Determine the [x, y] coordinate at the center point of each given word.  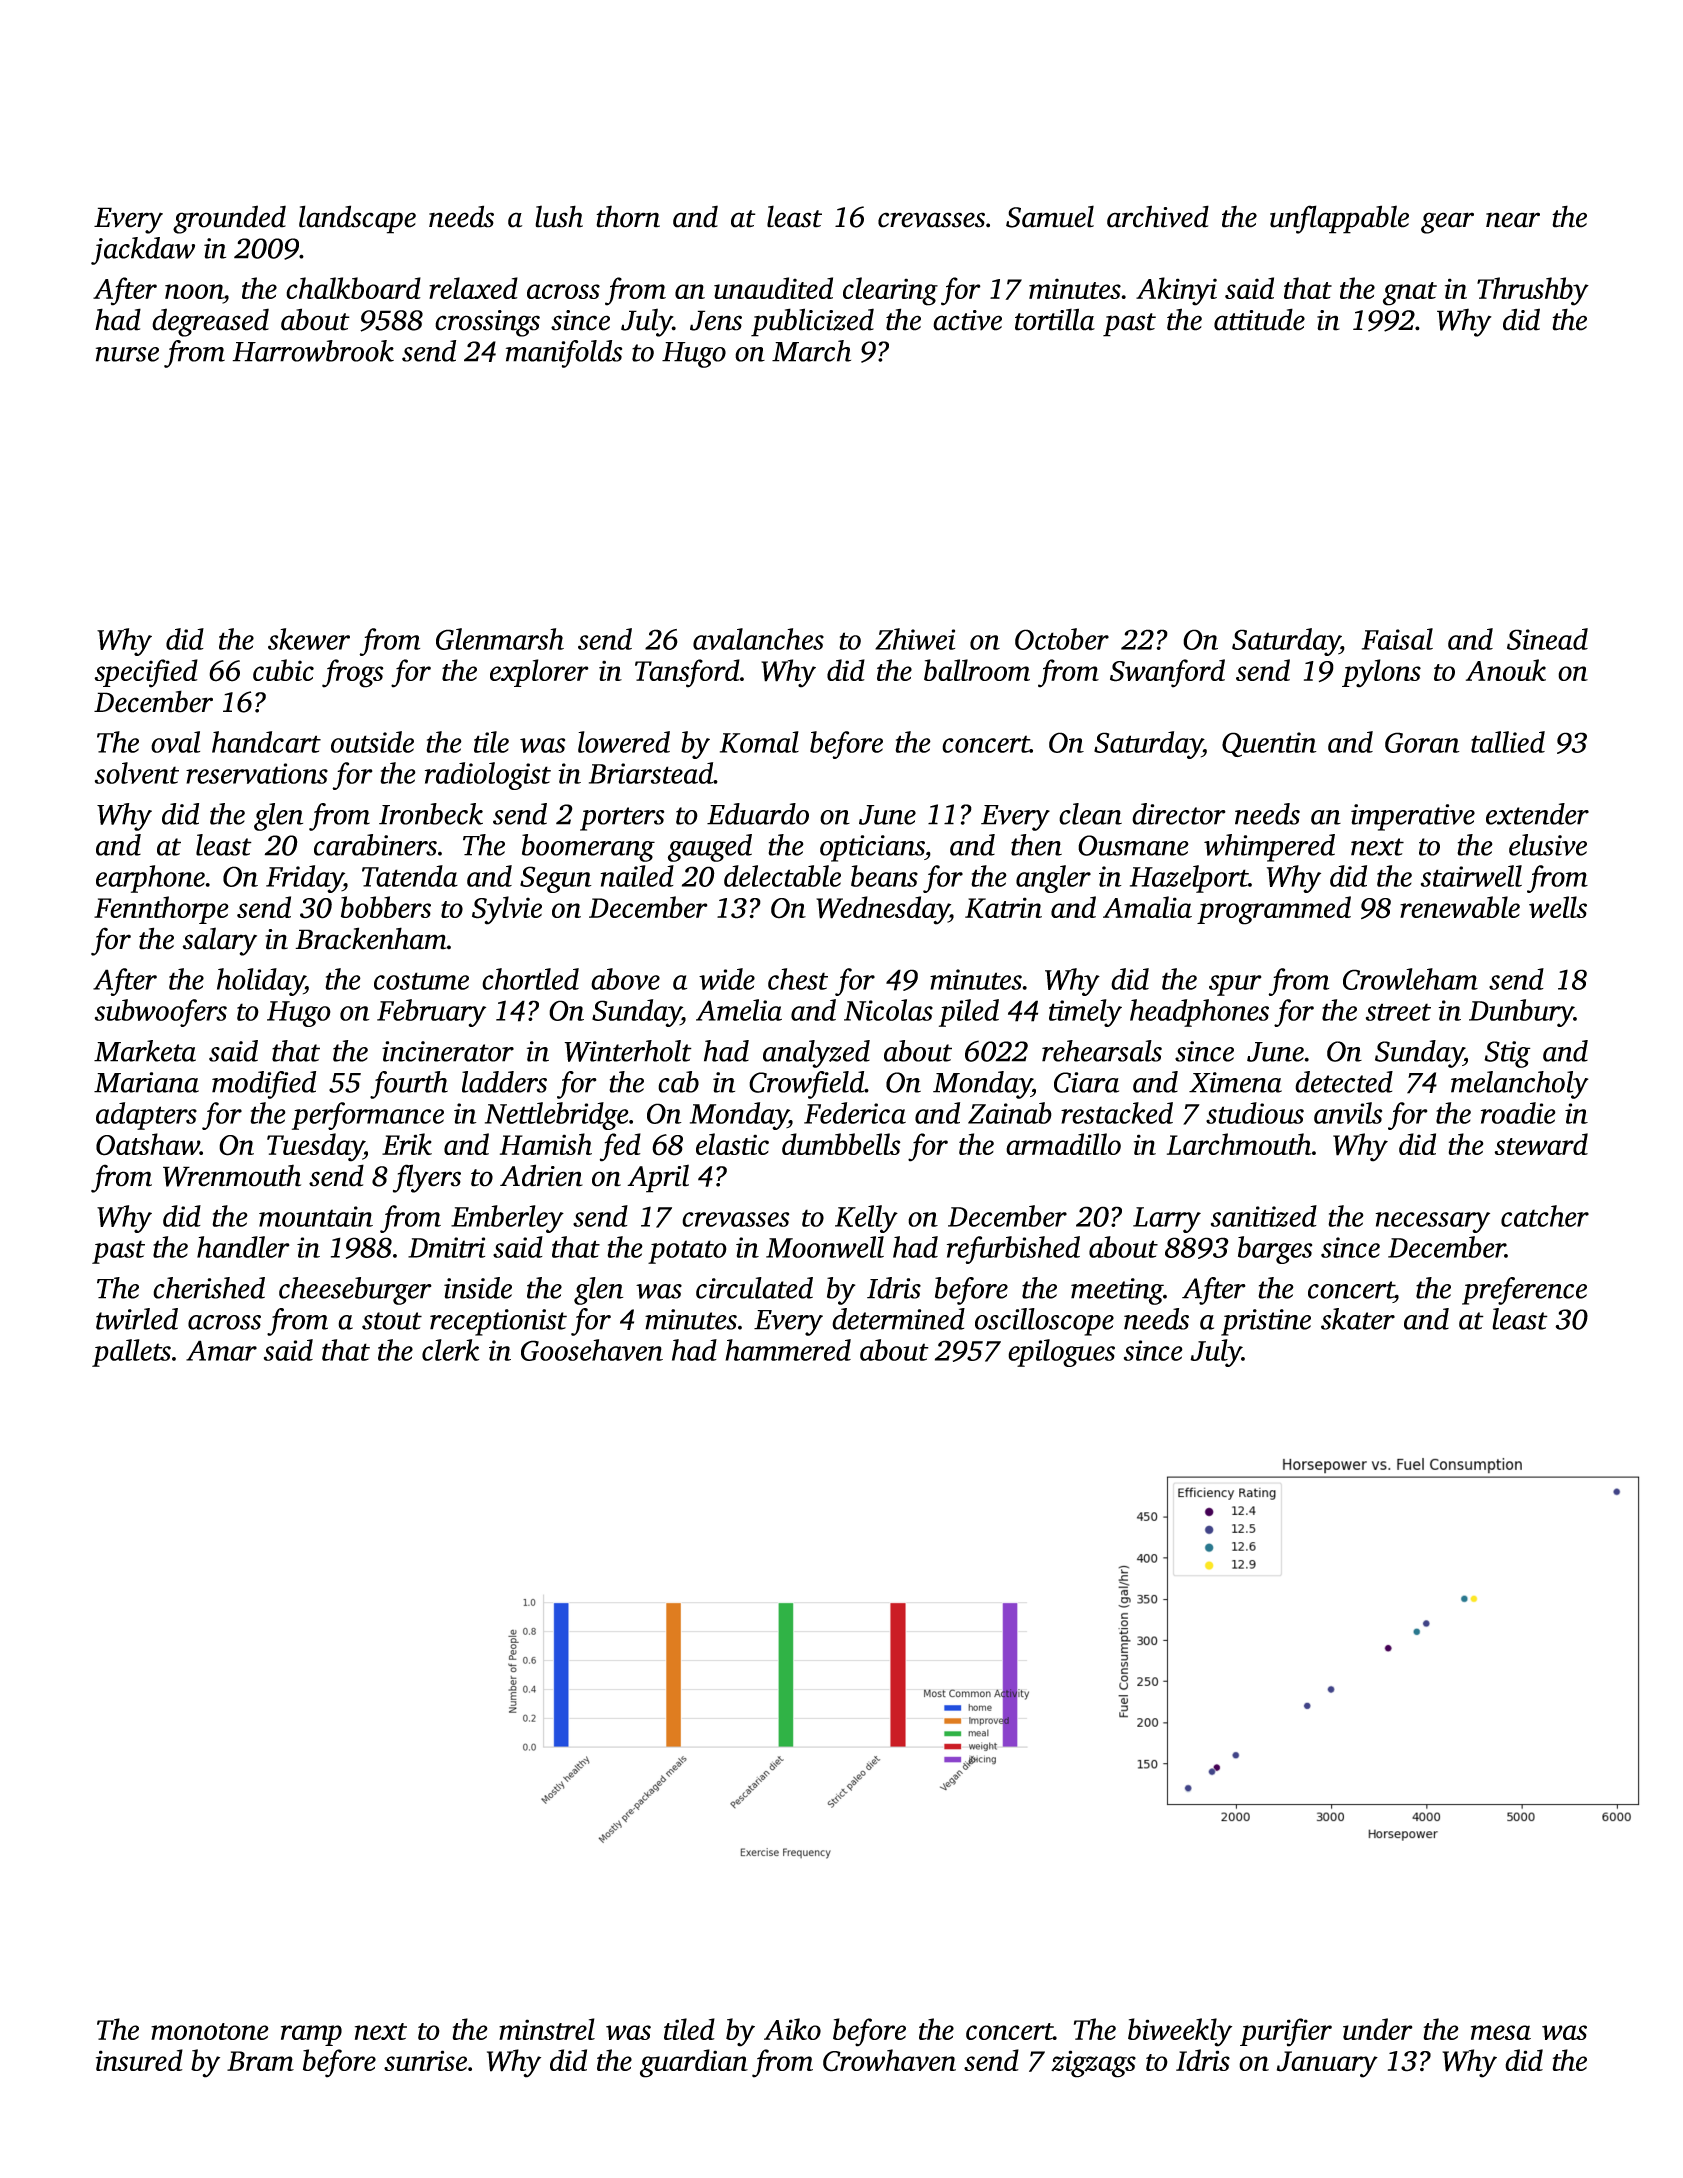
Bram [260, 2061]
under [1378, 2029]
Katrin [1003, 908]
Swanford [1167, 673]
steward [1541, 1144]
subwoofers [161, 1013]
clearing [890, 291]
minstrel [547, 2029]
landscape [357, 219]
